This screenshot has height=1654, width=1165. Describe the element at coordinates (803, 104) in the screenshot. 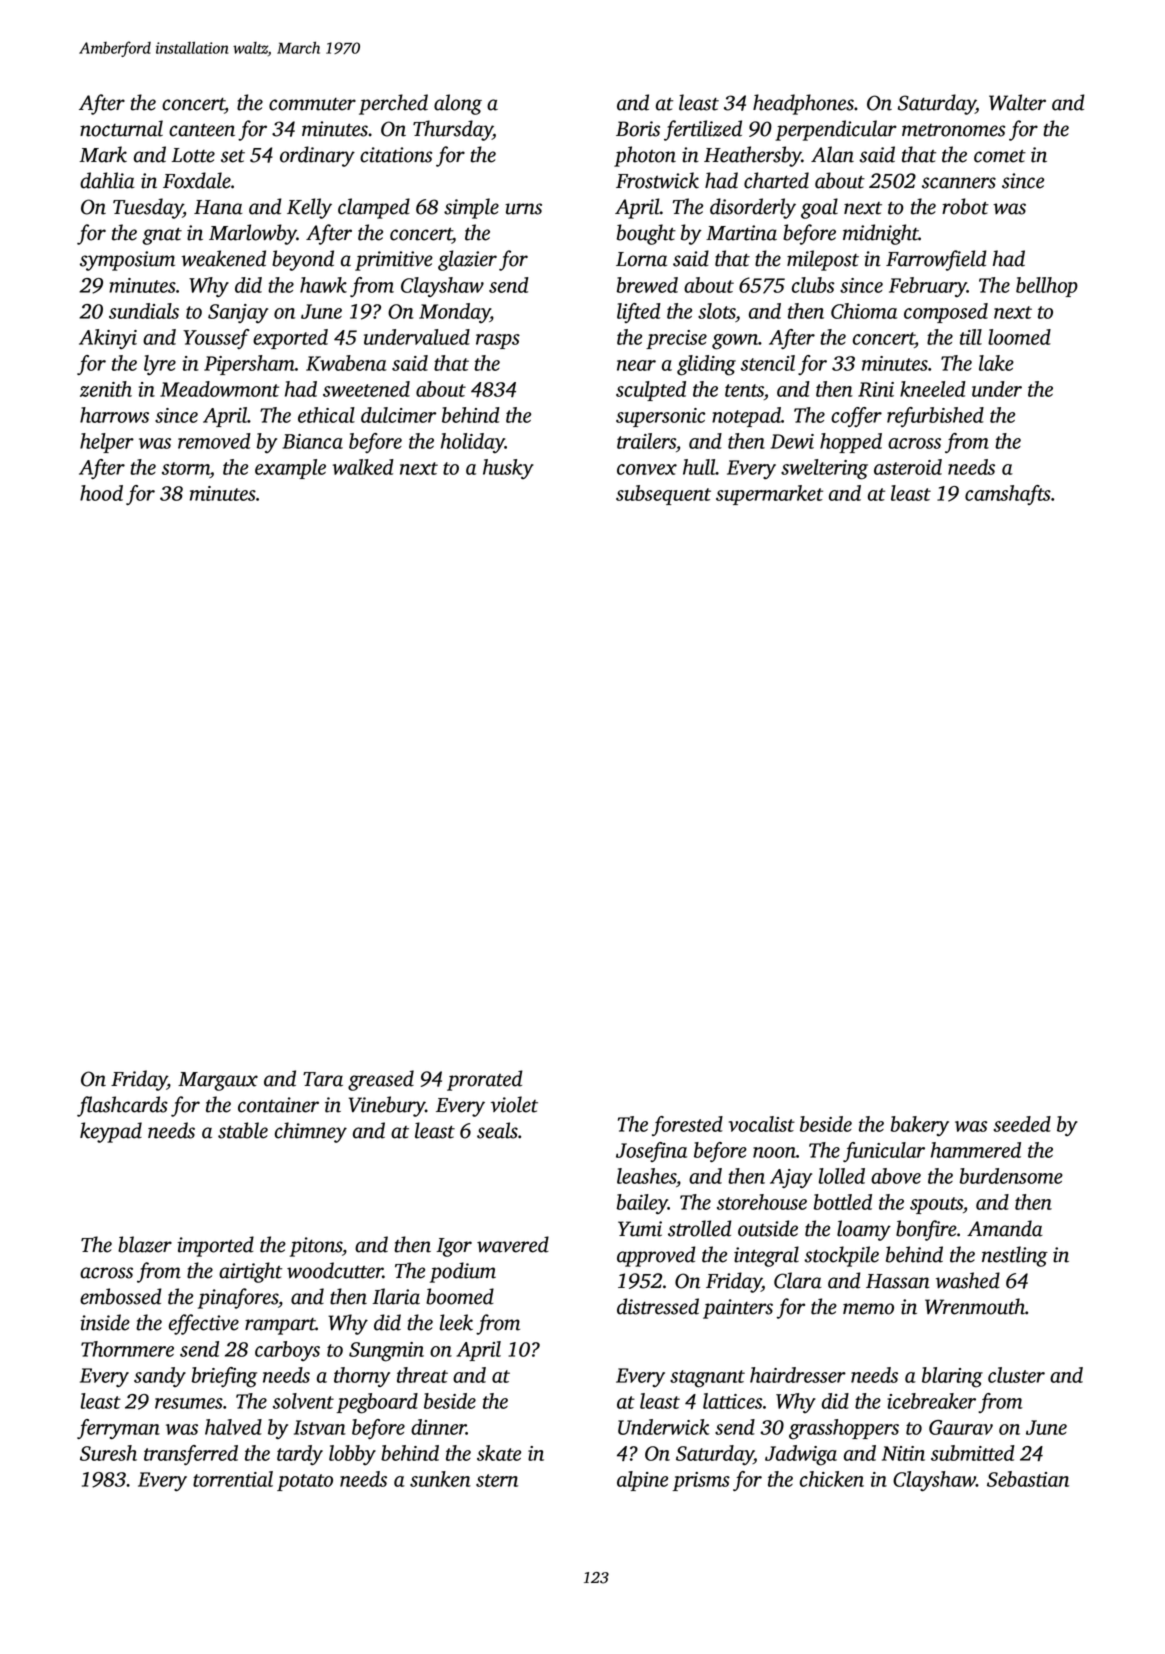

I see `headphones` at that location.
